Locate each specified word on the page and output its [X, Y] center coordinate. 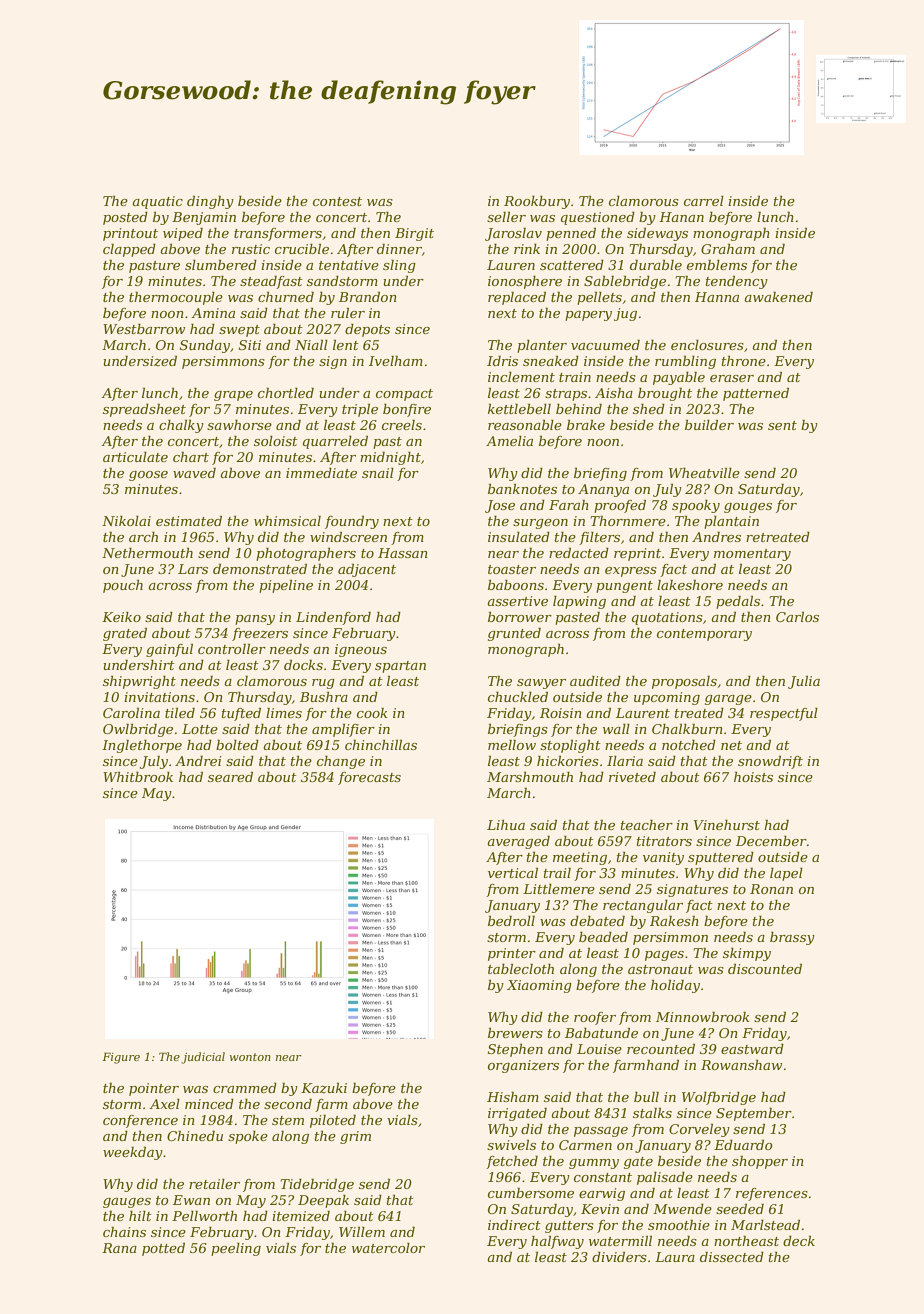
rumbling [685, 362]
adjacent [367, 570]
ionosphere [525, 282]
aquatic [157, 202]
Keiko [121, 616]
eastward [752, 1048]
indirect [514, 1225]
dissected [732, 1256]
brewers [515, 1033]
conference [140, 1121]
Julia [804, 682]
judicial [203, 1058]
